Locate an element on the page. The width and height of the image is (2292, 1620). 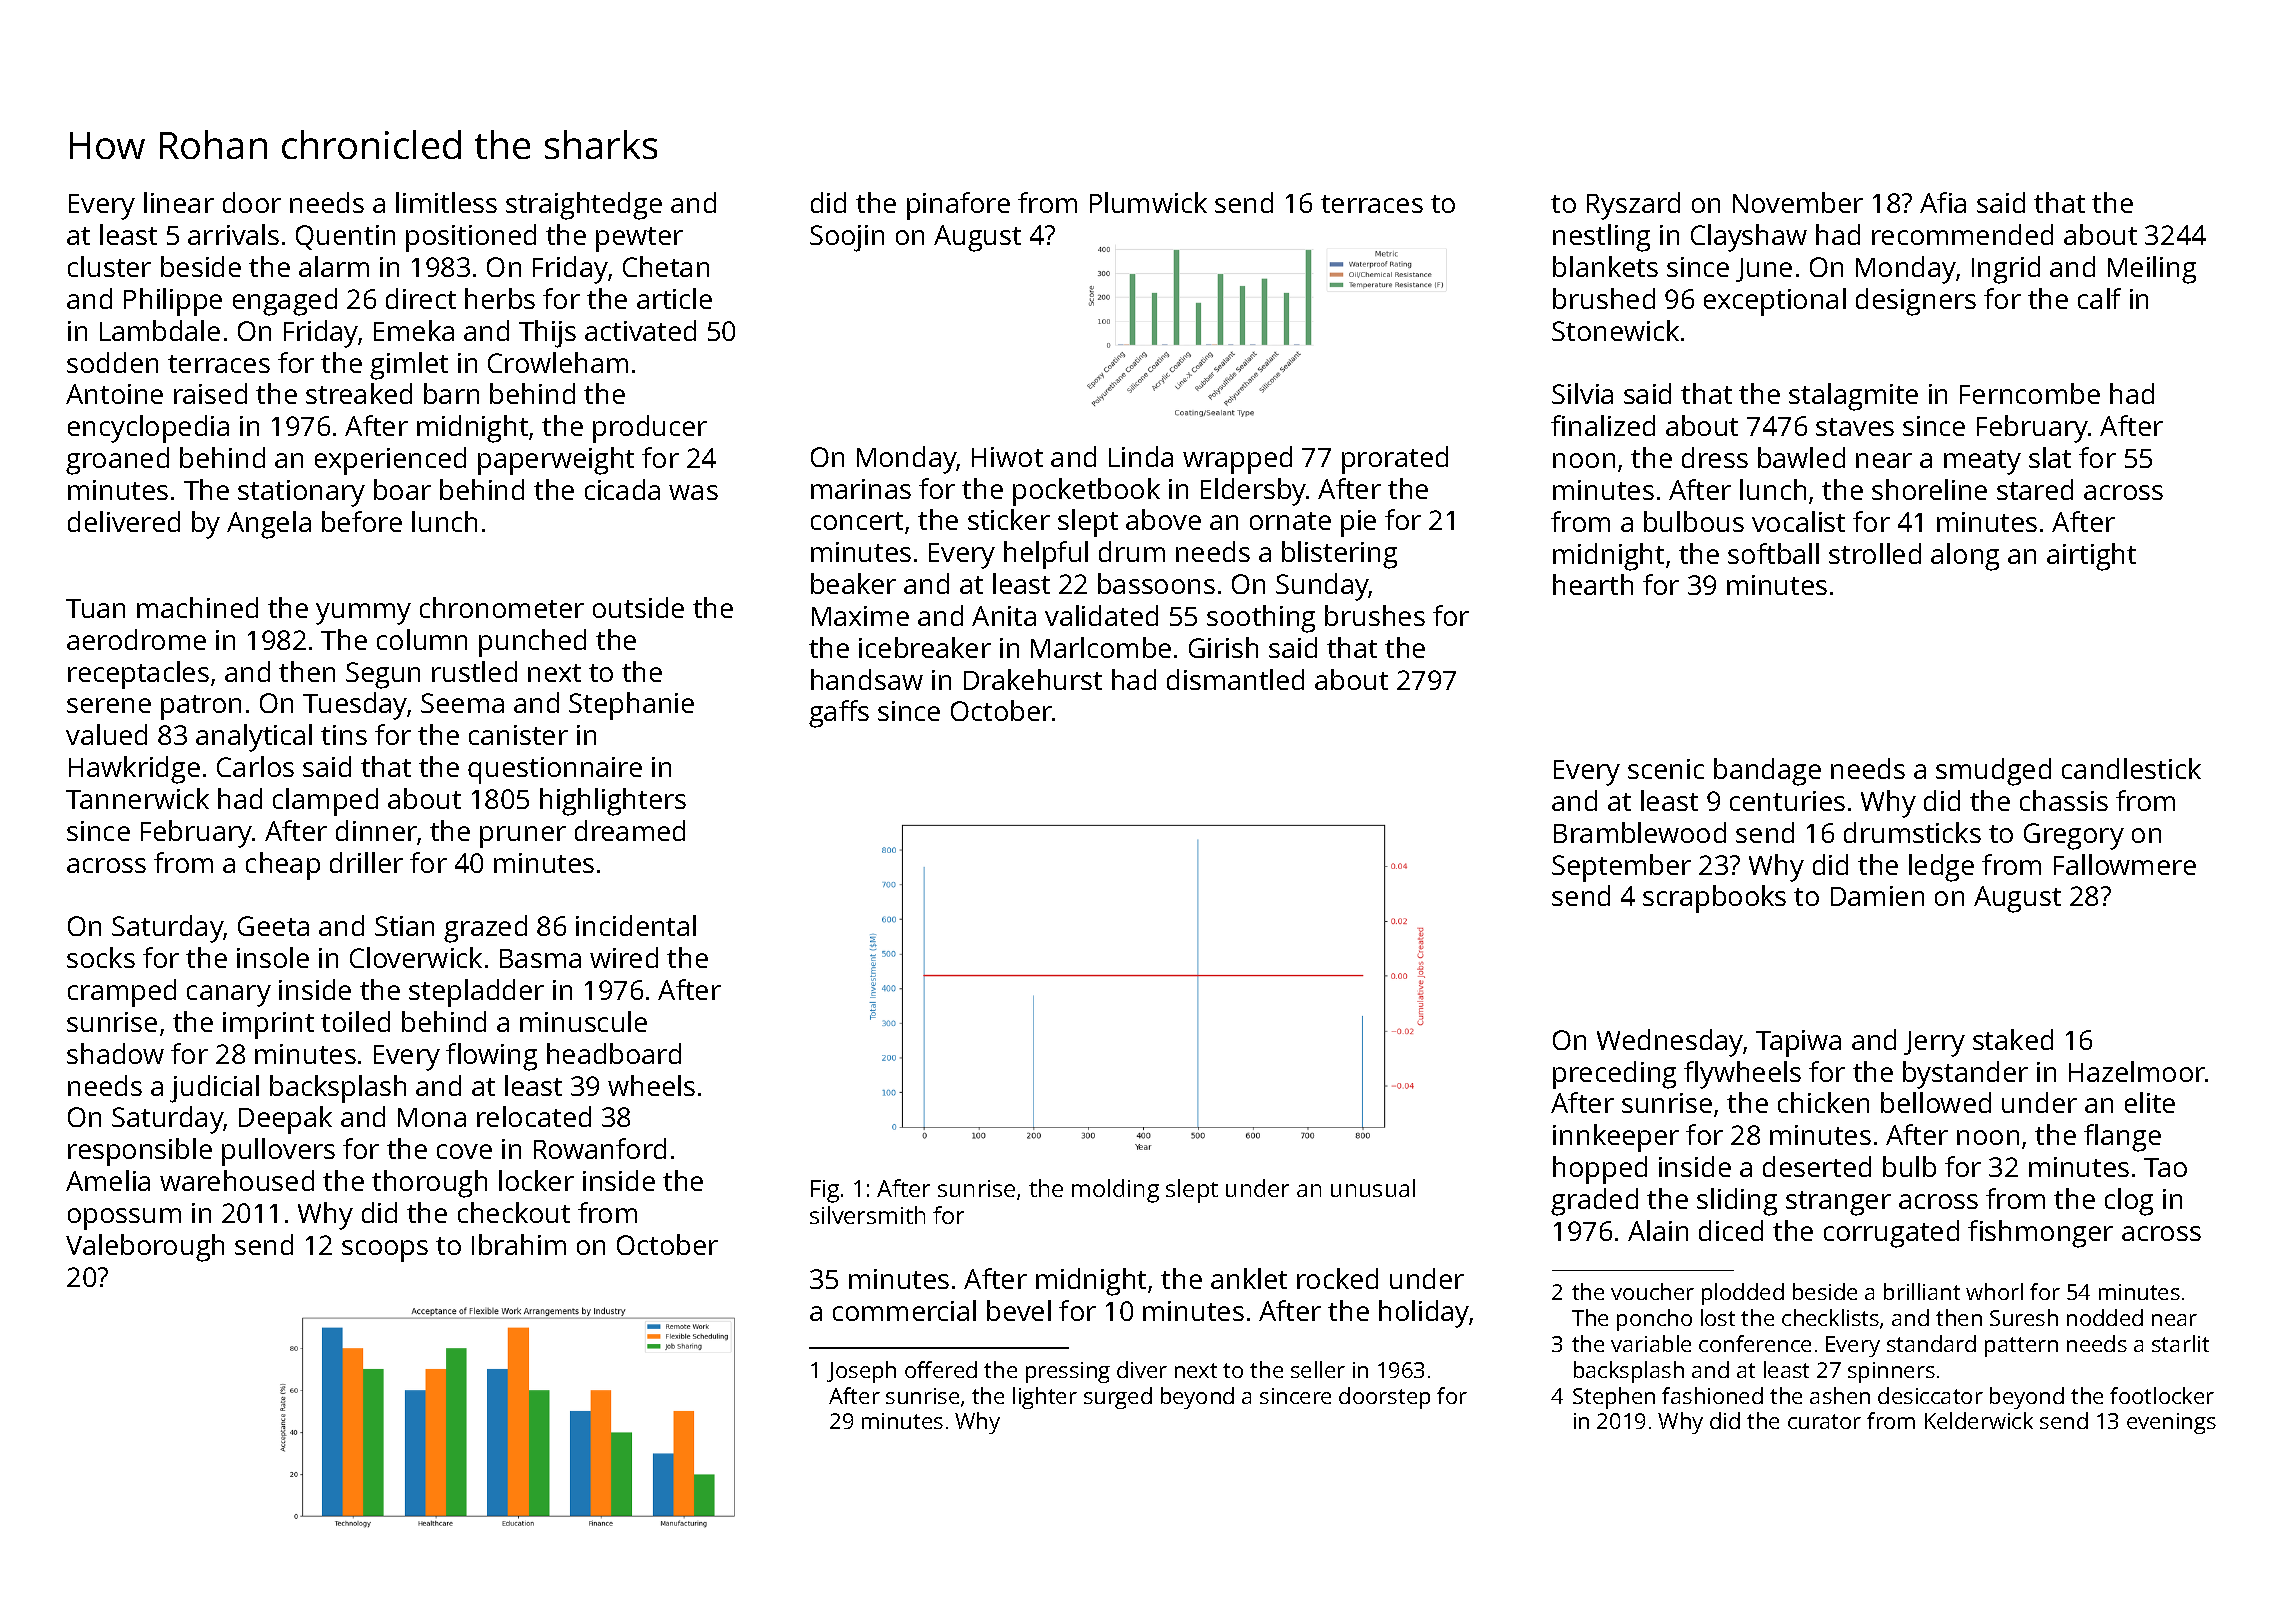
Valeborough is located at coordinates (145, 1248).
